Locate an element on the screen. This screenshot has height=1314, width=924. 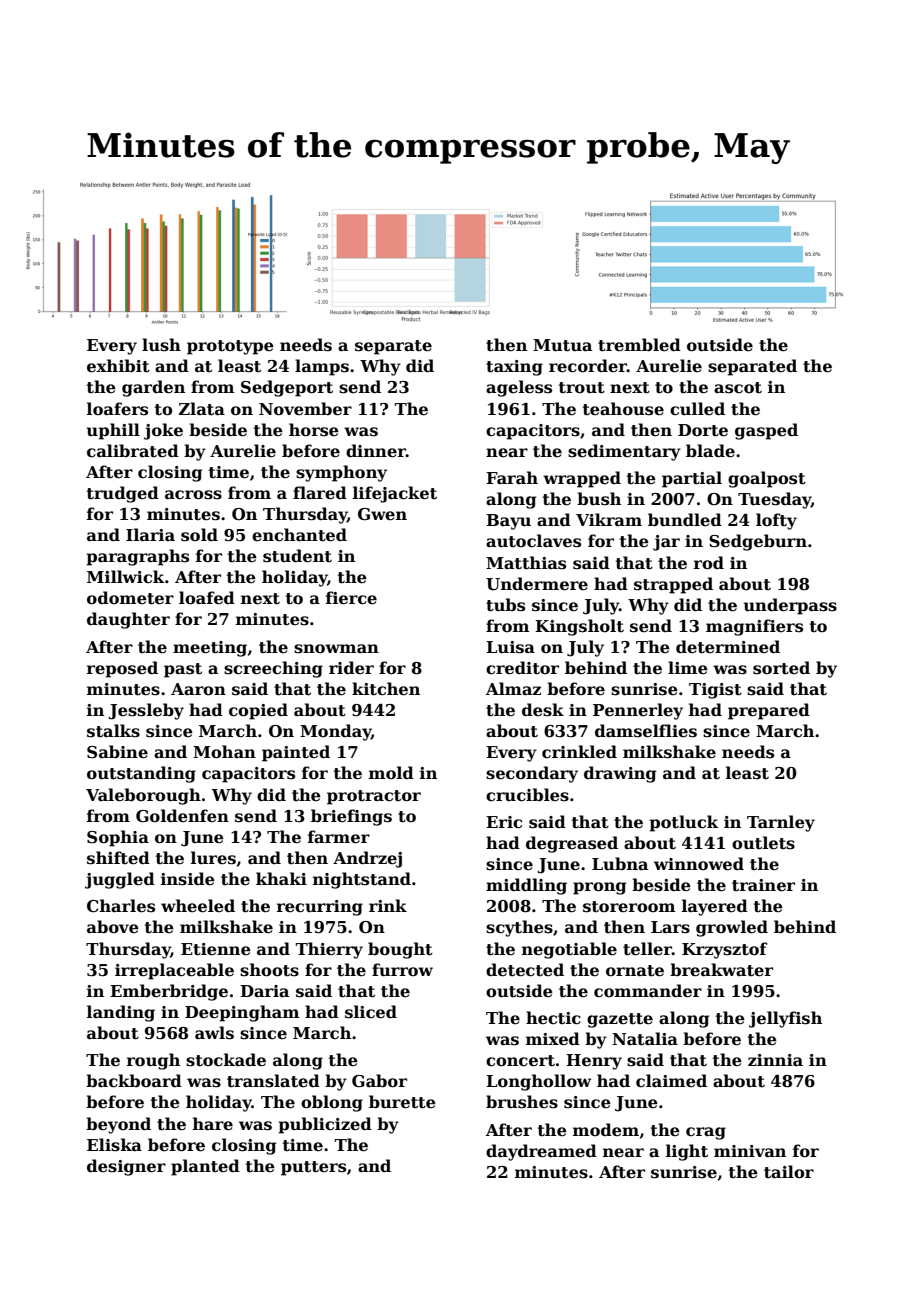
horse is located at coordinates (314, 430).
